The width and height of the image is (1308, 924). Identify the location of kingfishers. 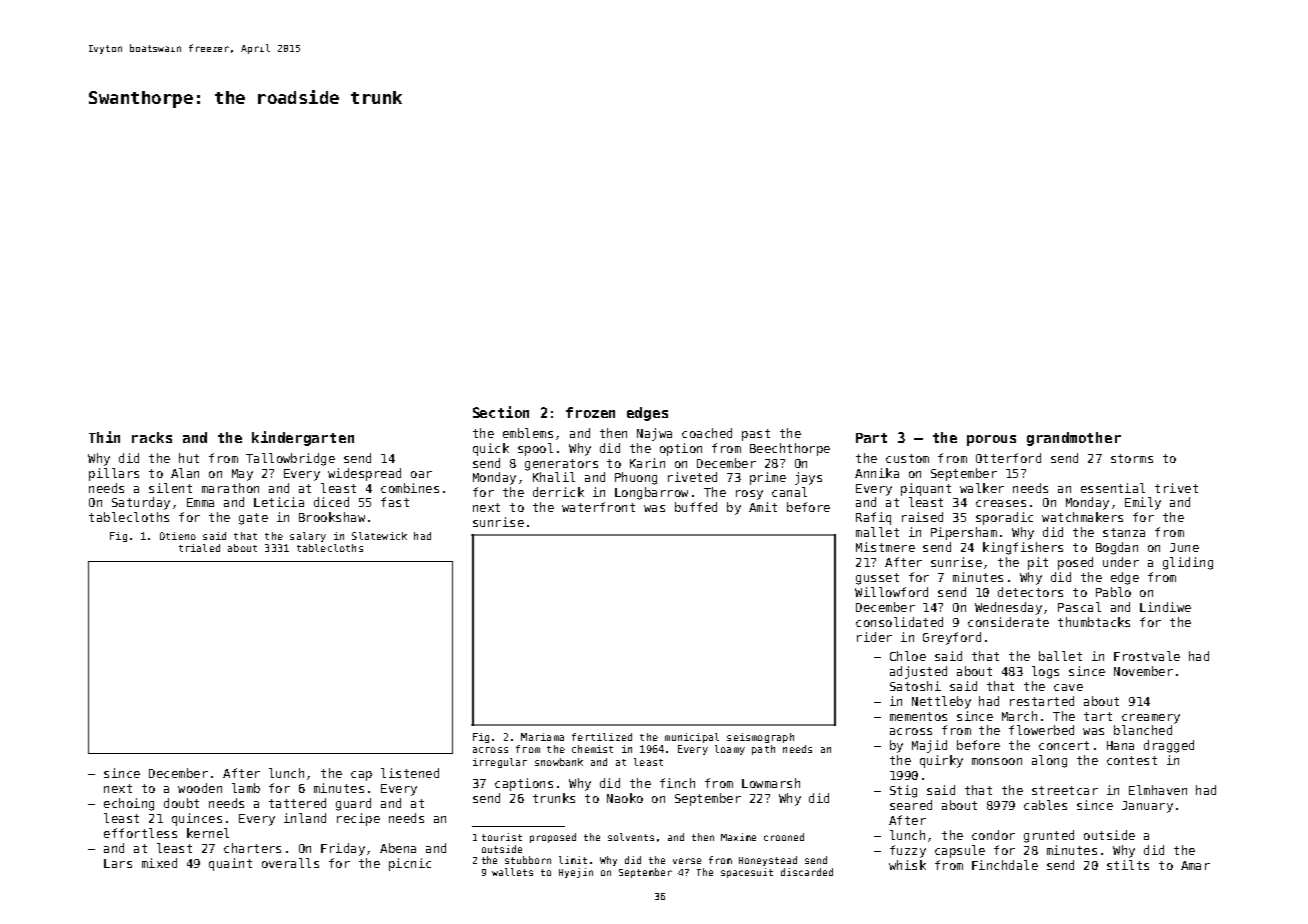
(1023, 548).
